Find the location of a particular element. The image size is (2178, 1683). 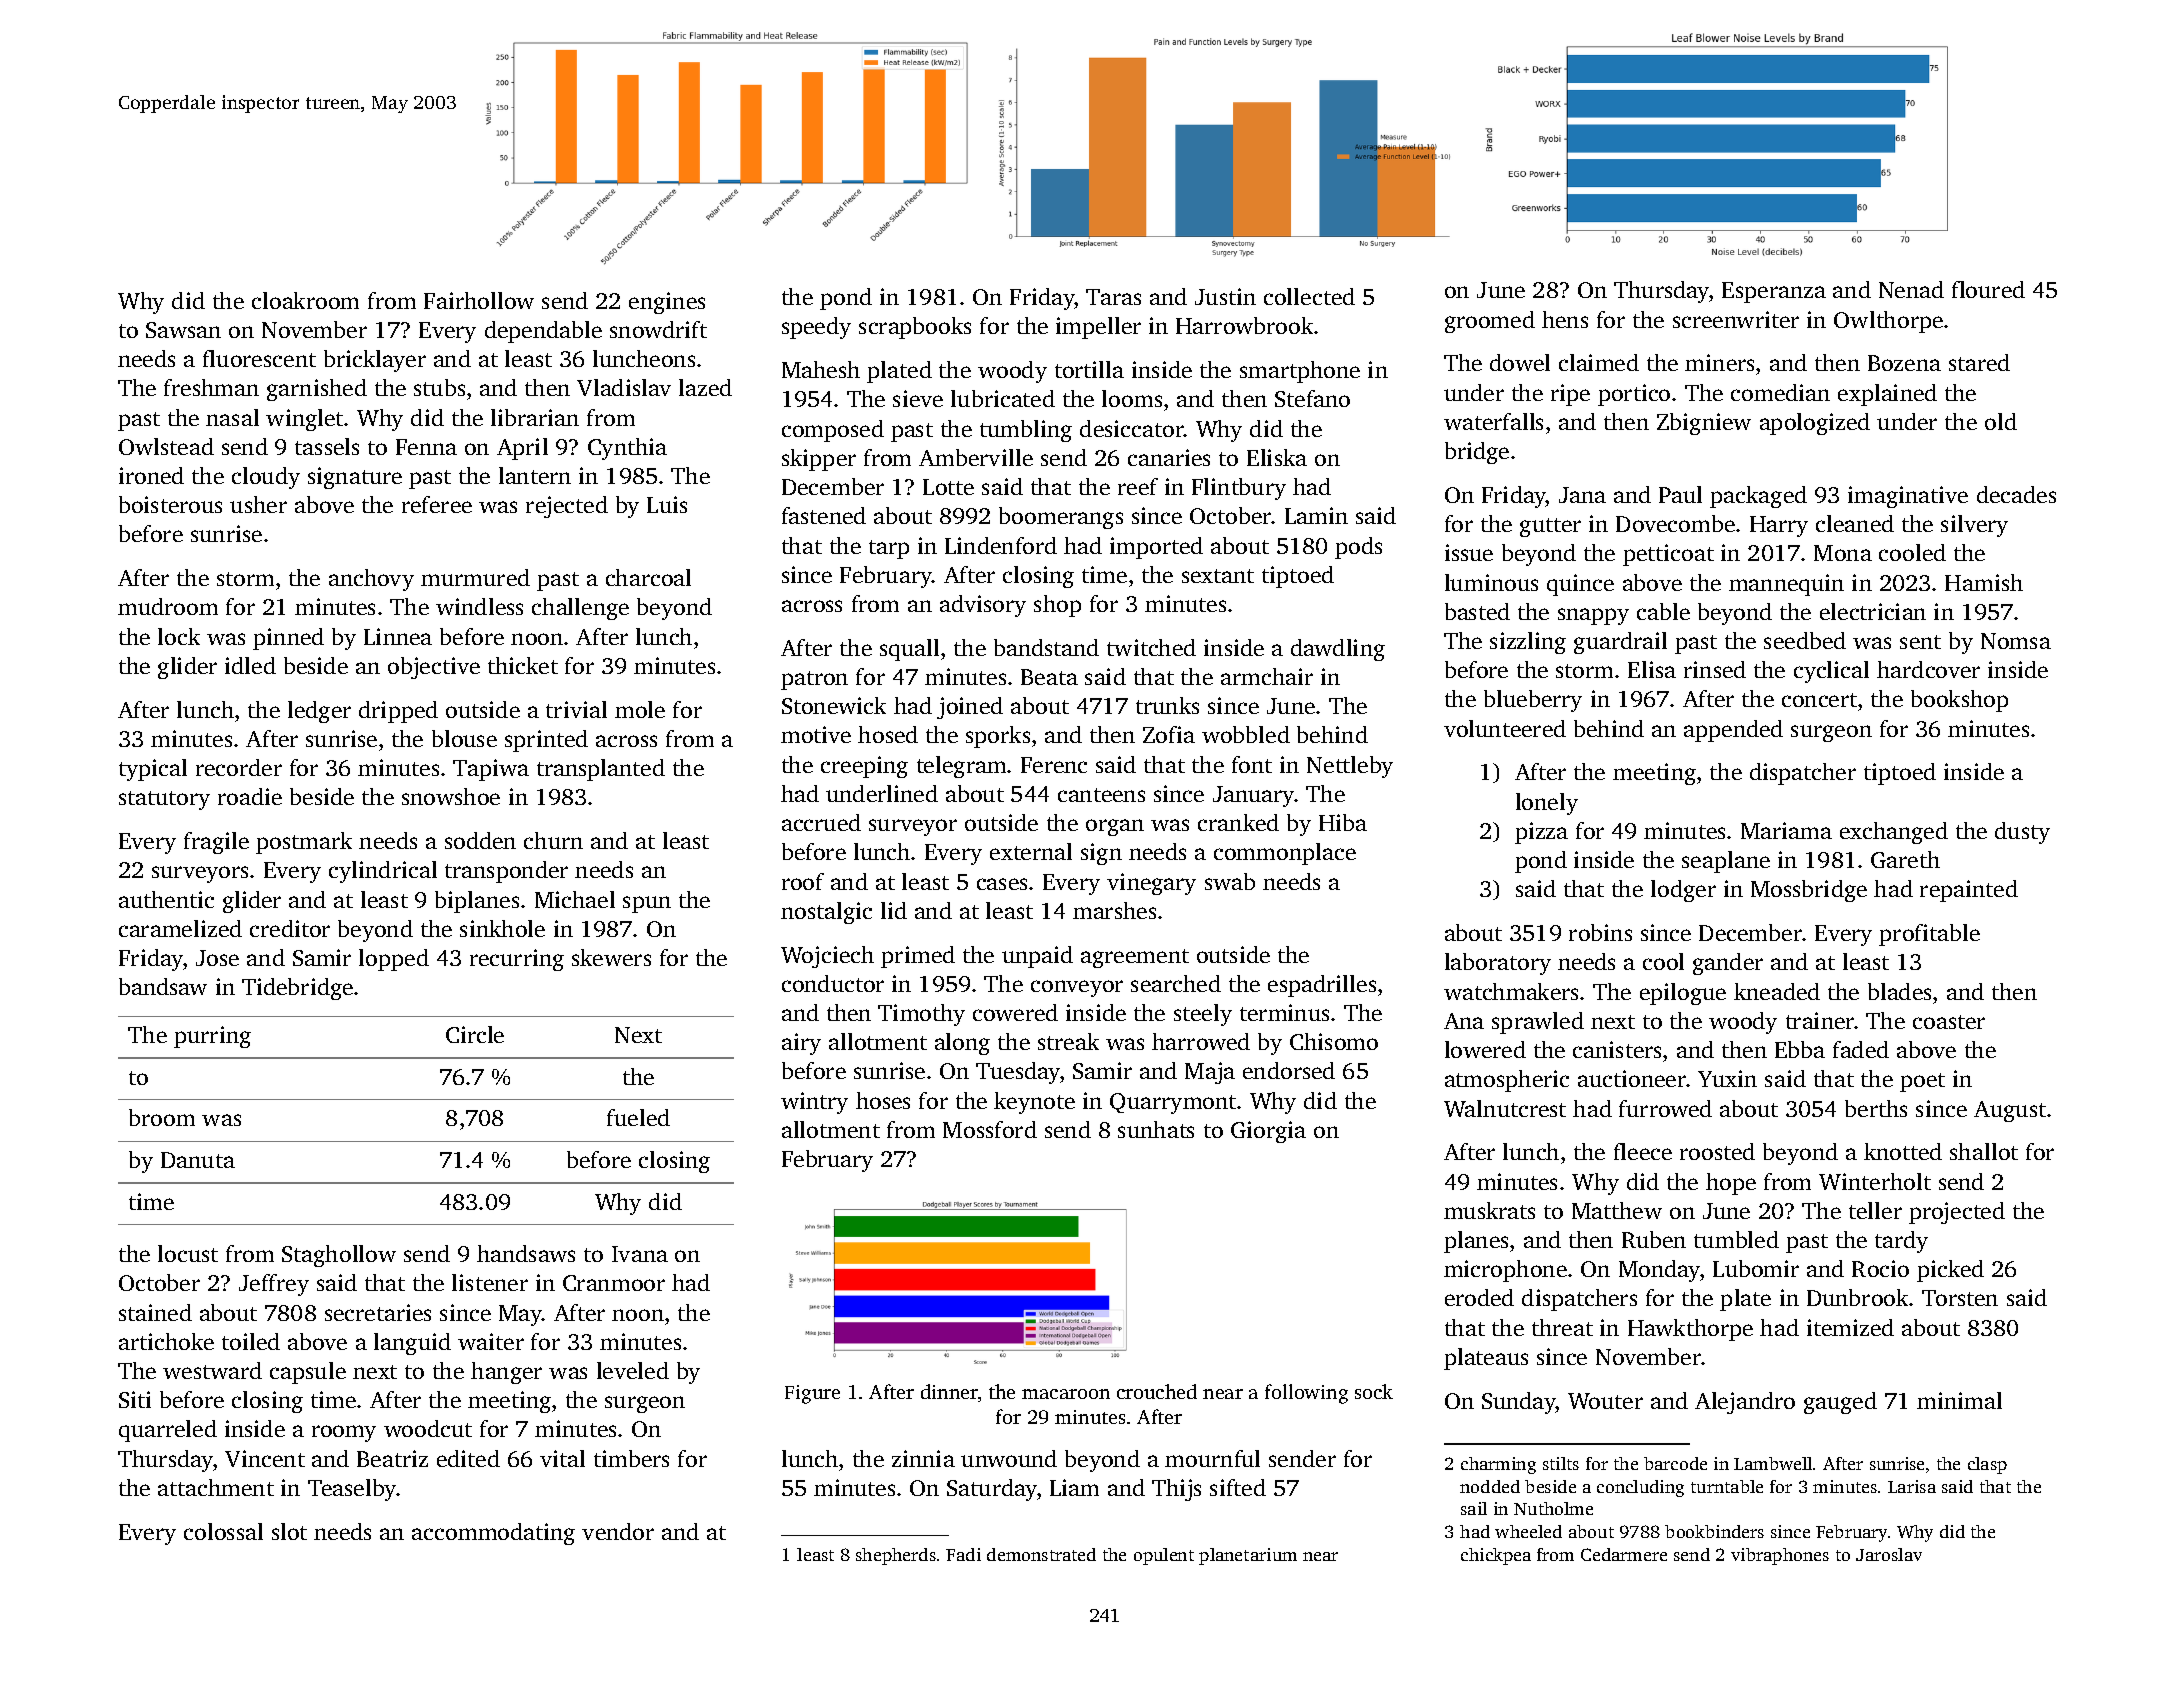

smartphone is located at coordinates (1300, 372).
